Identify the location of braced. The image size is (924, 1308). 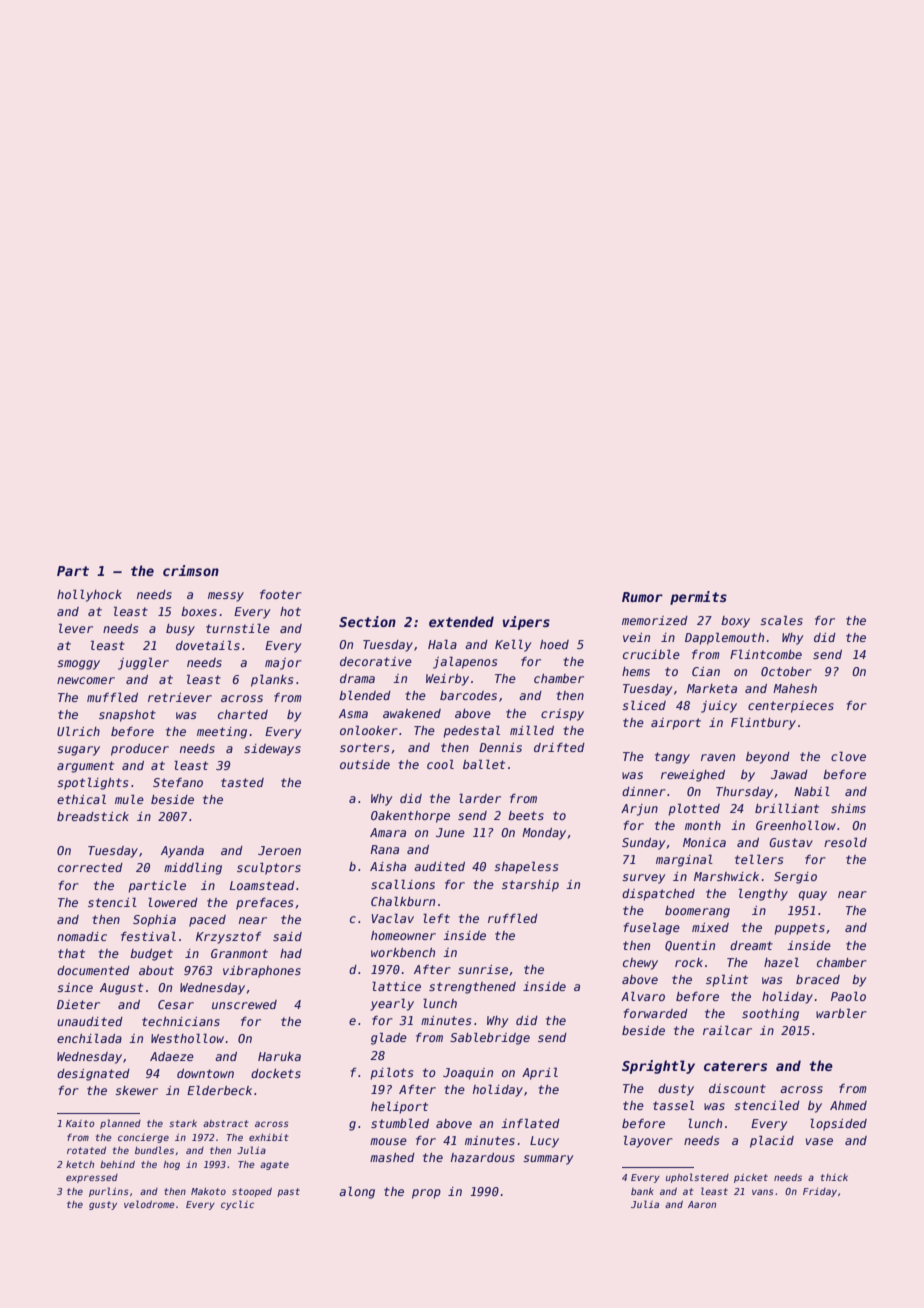
(818, 979).
